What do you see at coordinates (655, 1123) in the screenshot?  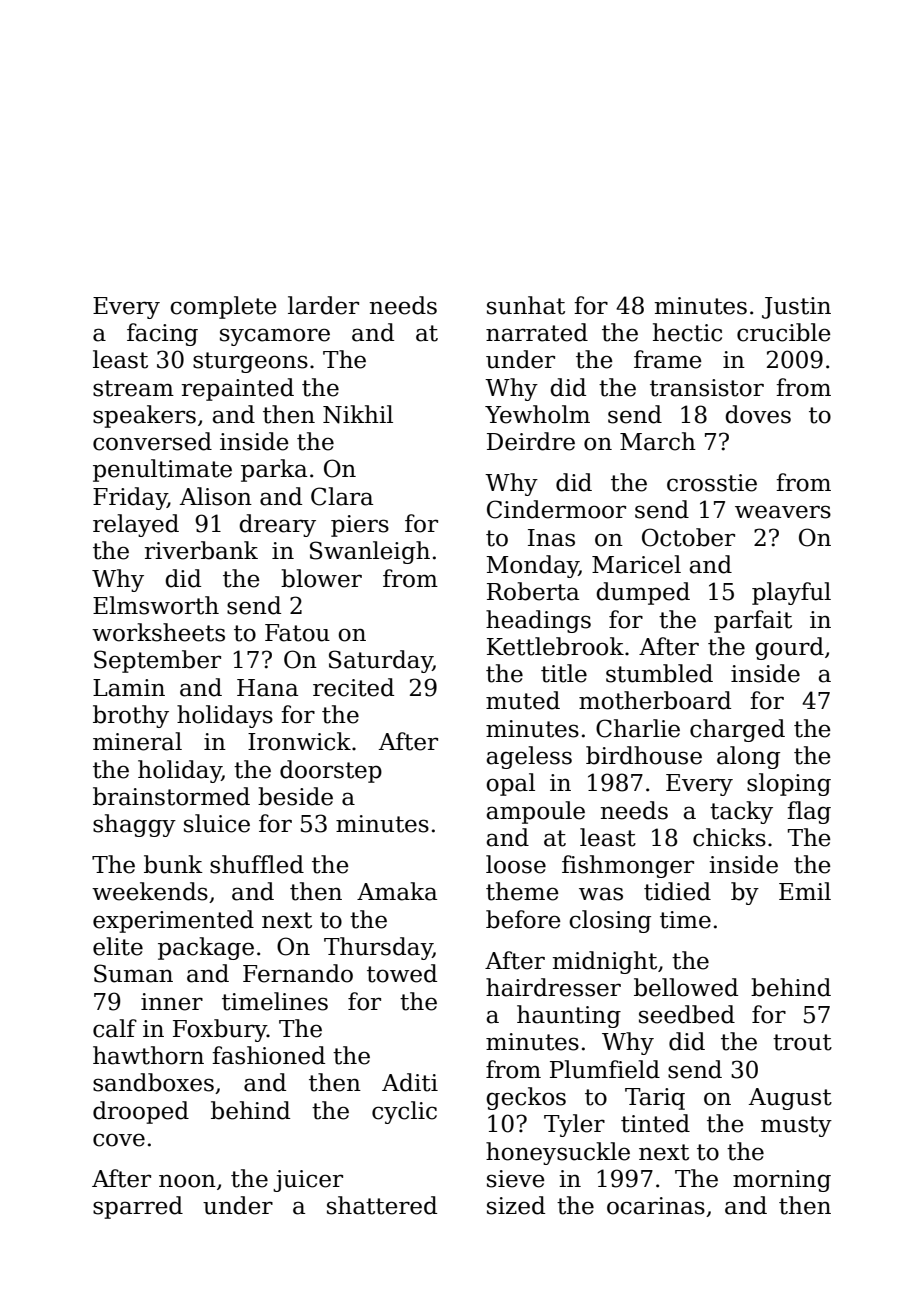 I see `tinted` at bounding box center [655, 1123].
